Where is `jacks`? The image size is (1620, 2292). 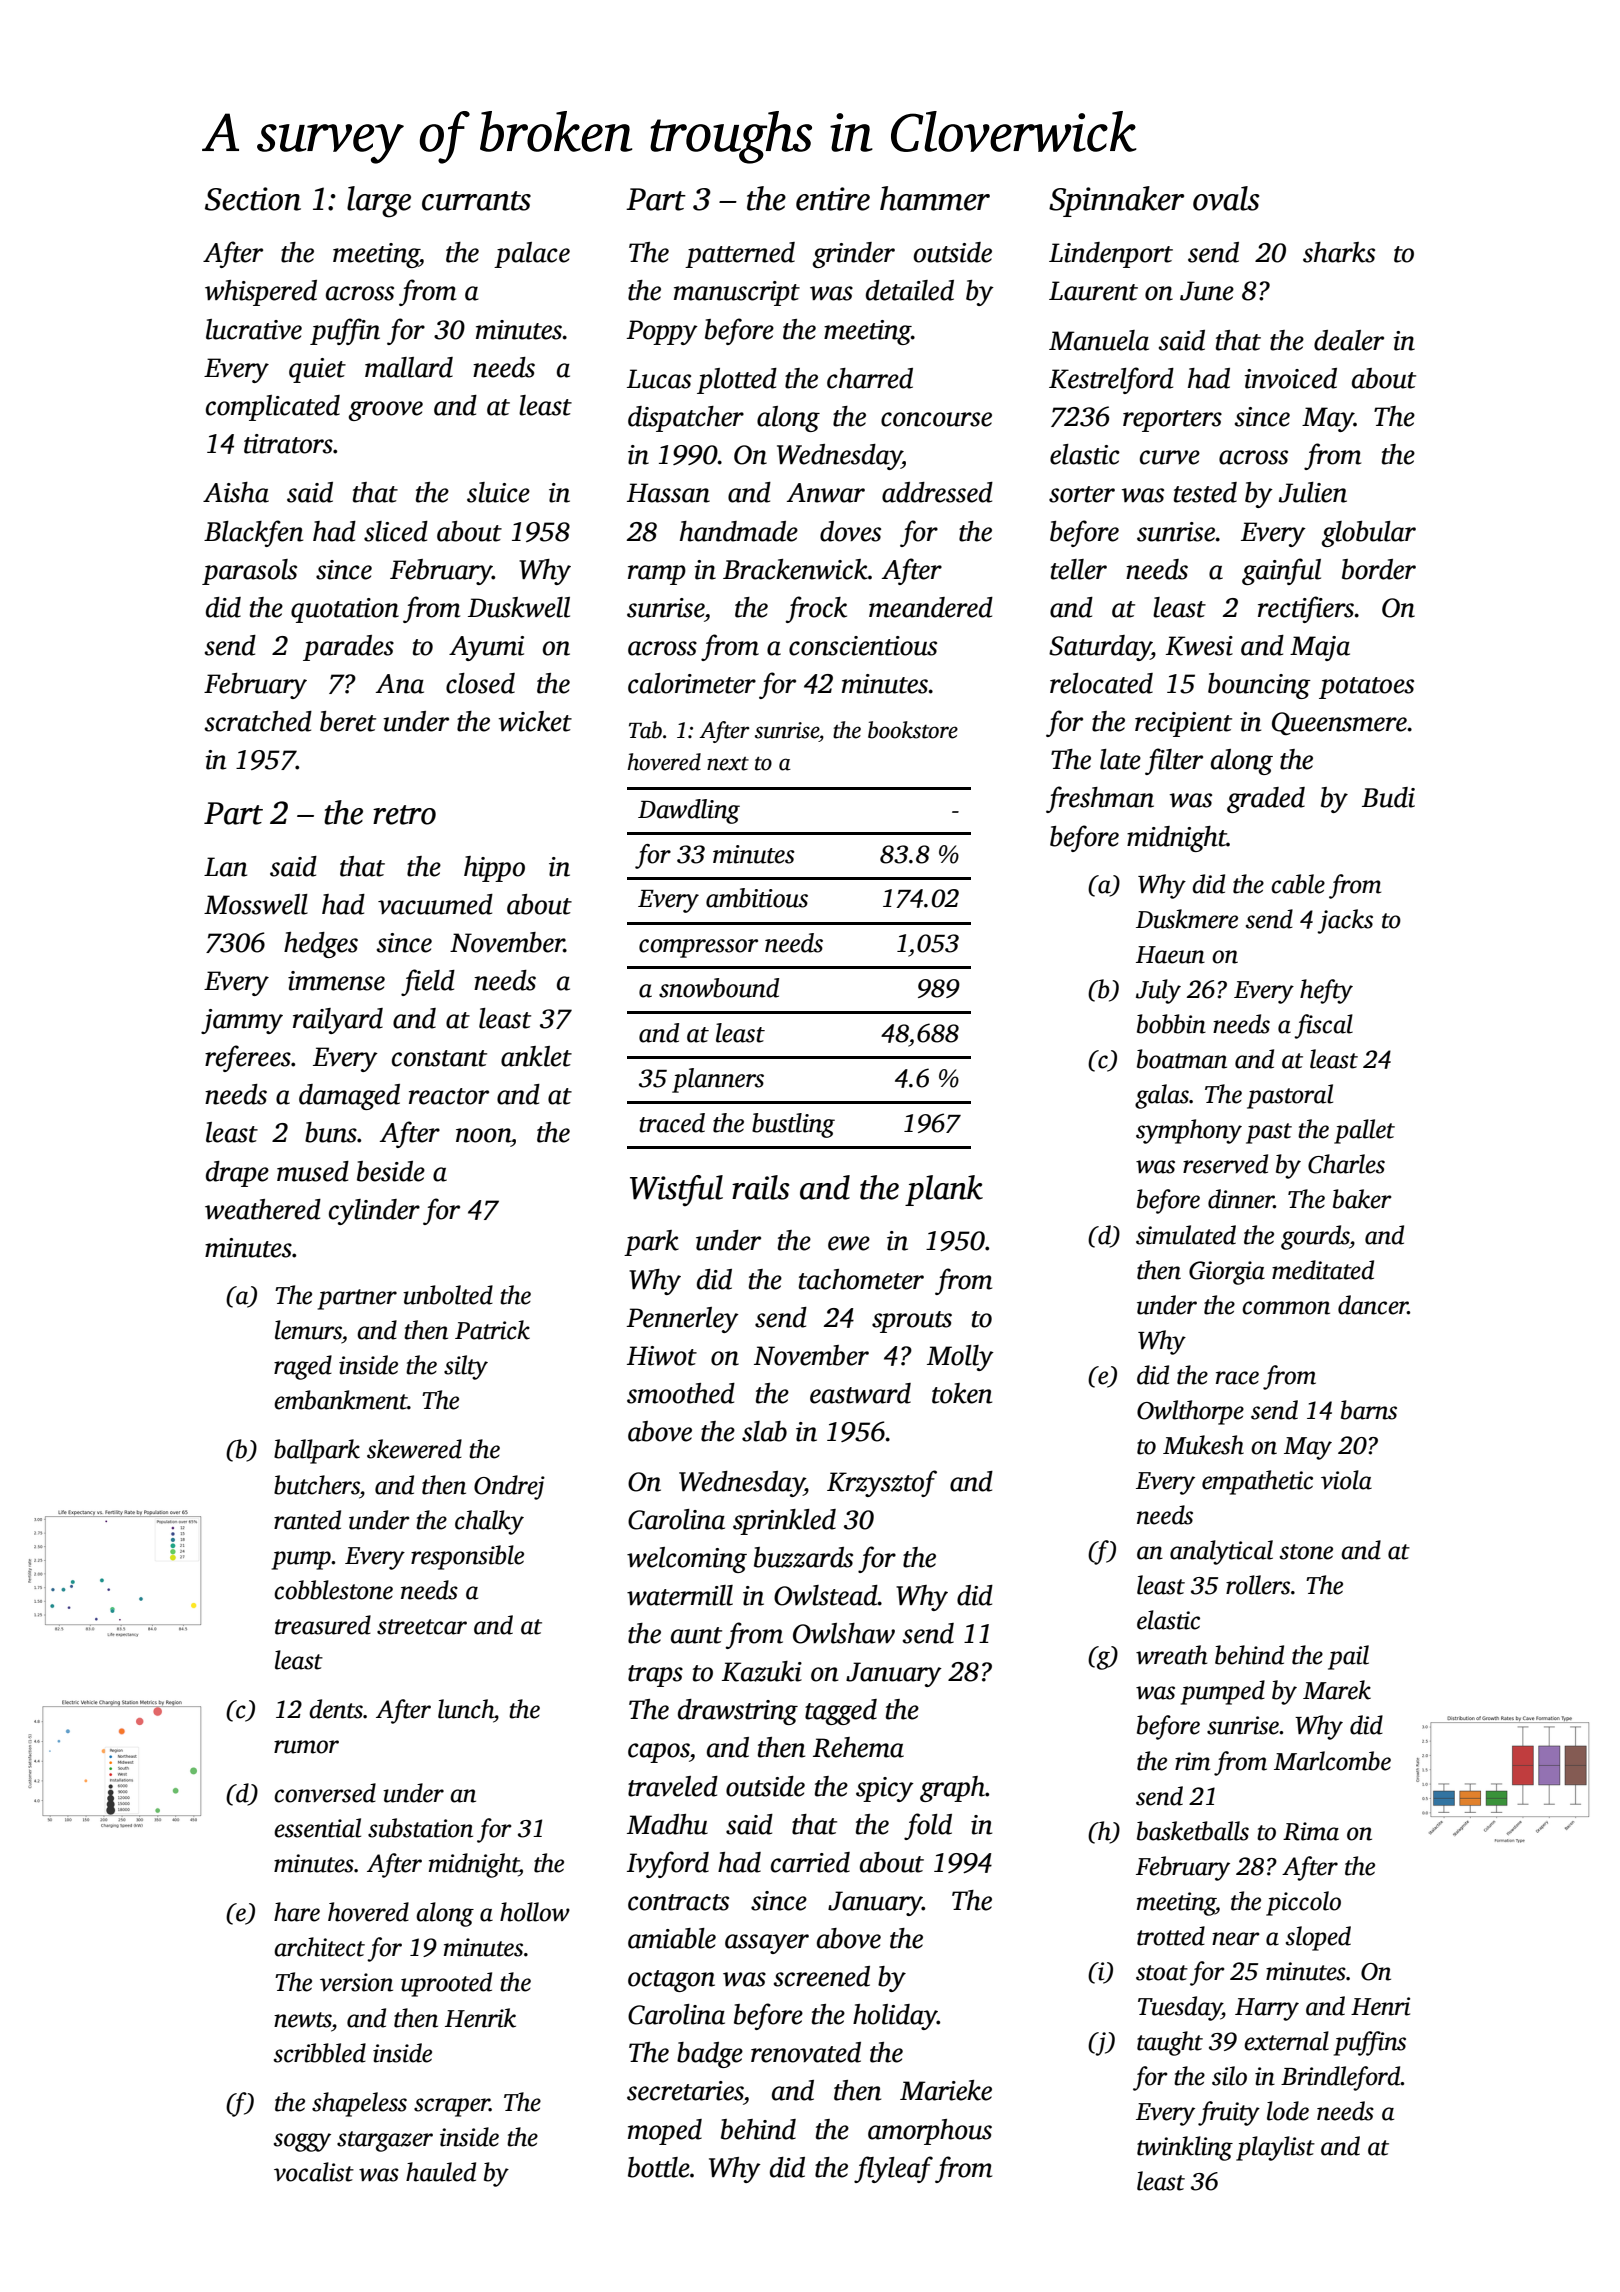 jacks is located at coordinates (1345, 921).
